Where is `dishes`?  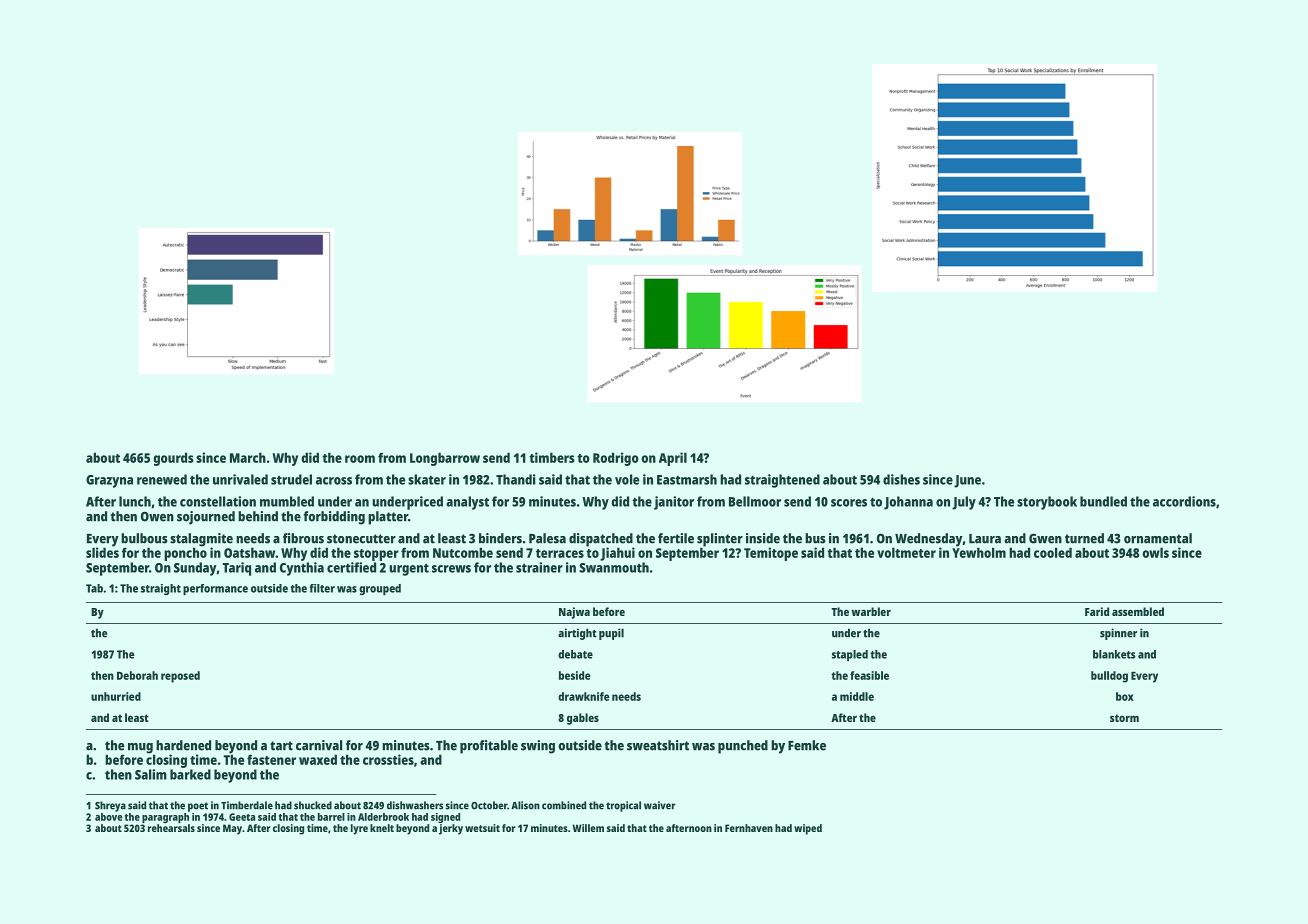 dishes is located at coordinates (901, 479).
